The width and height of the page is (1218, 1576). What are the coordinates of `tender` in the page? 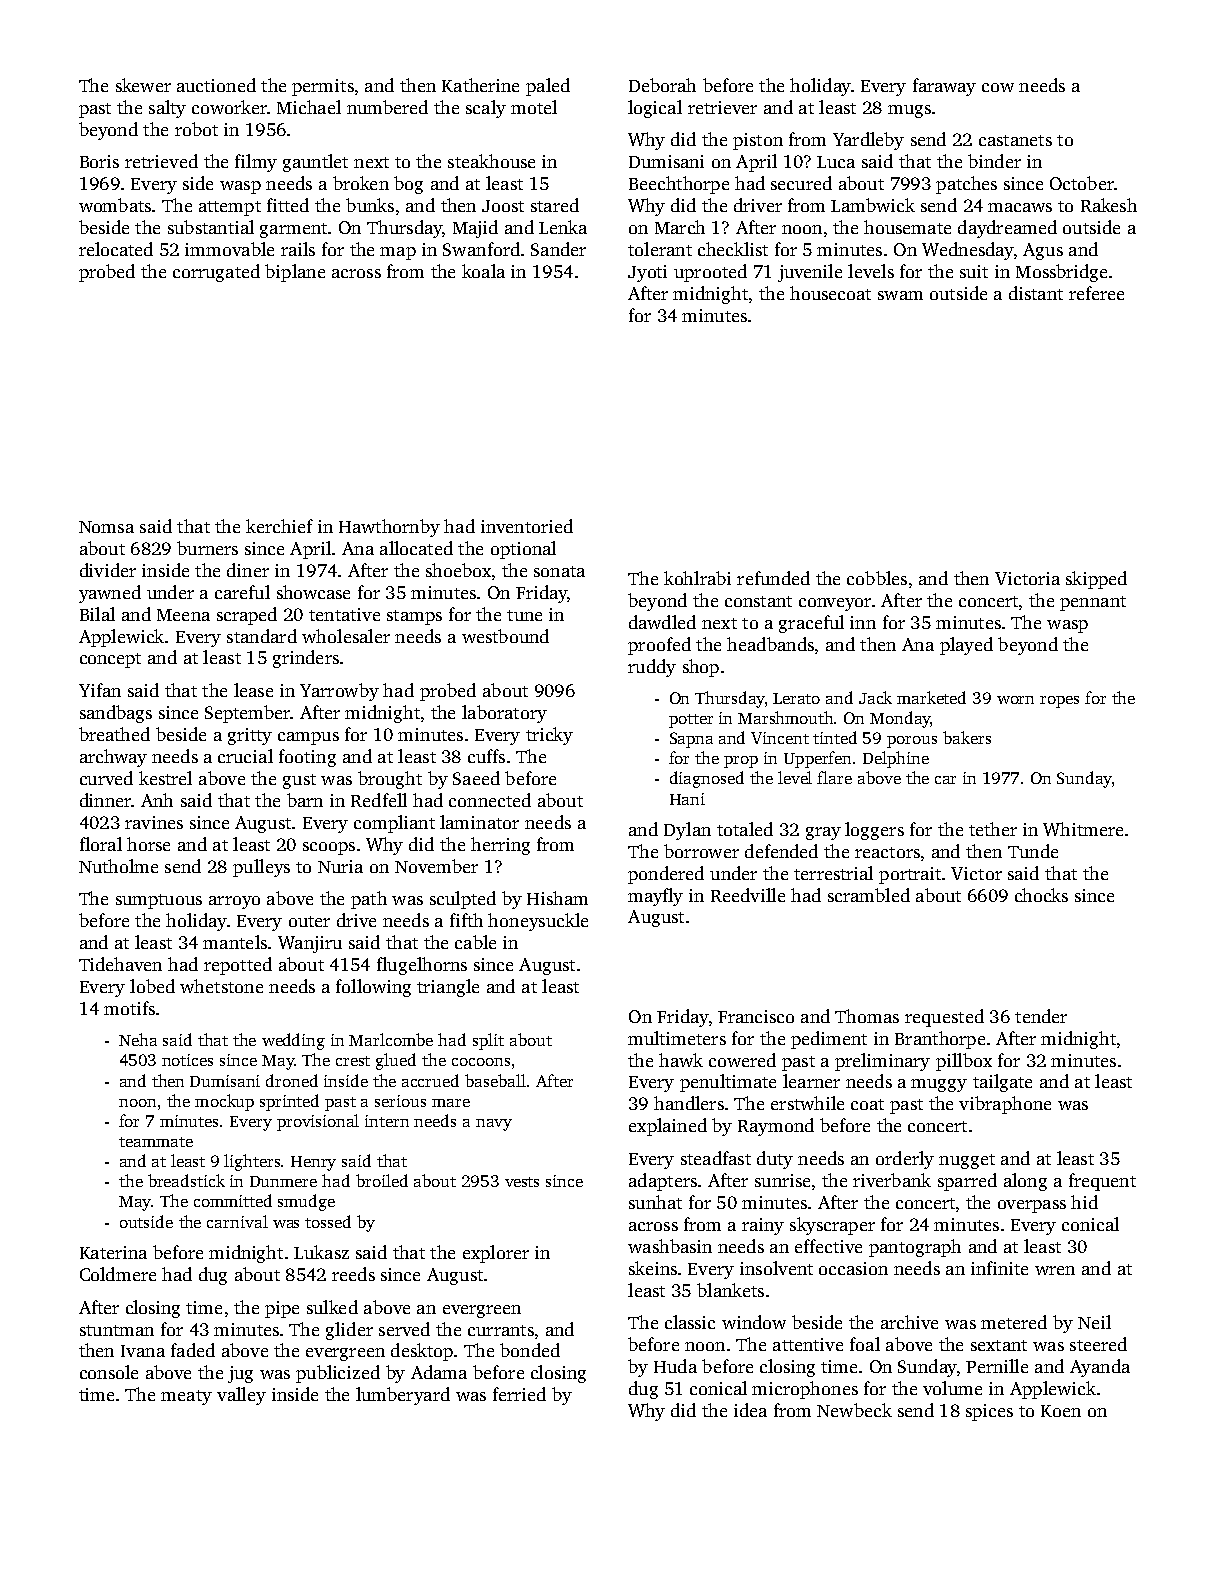 It's located at (1041, 1016).
